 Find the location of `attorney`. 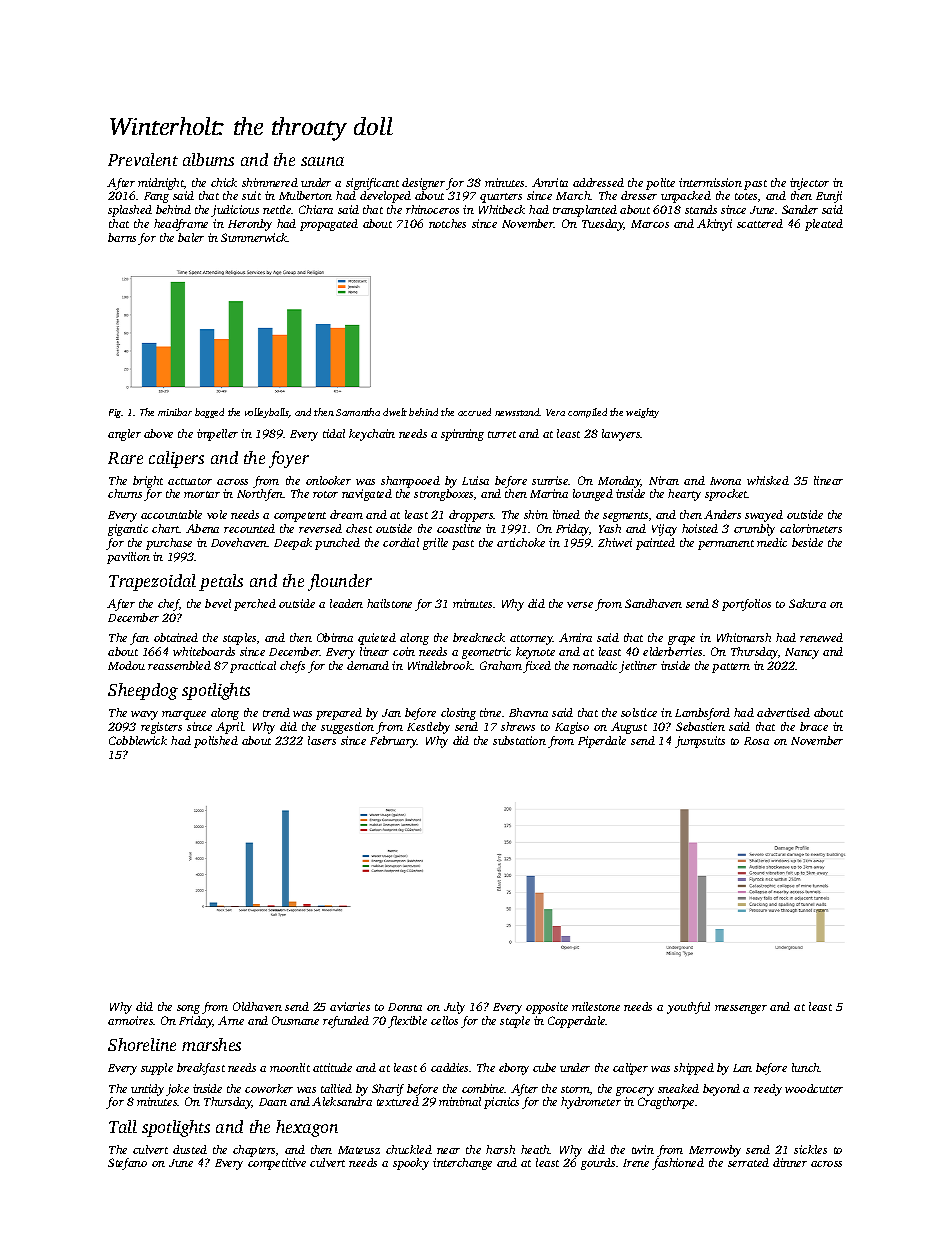

attorney is located at coordinates (531, 640).
